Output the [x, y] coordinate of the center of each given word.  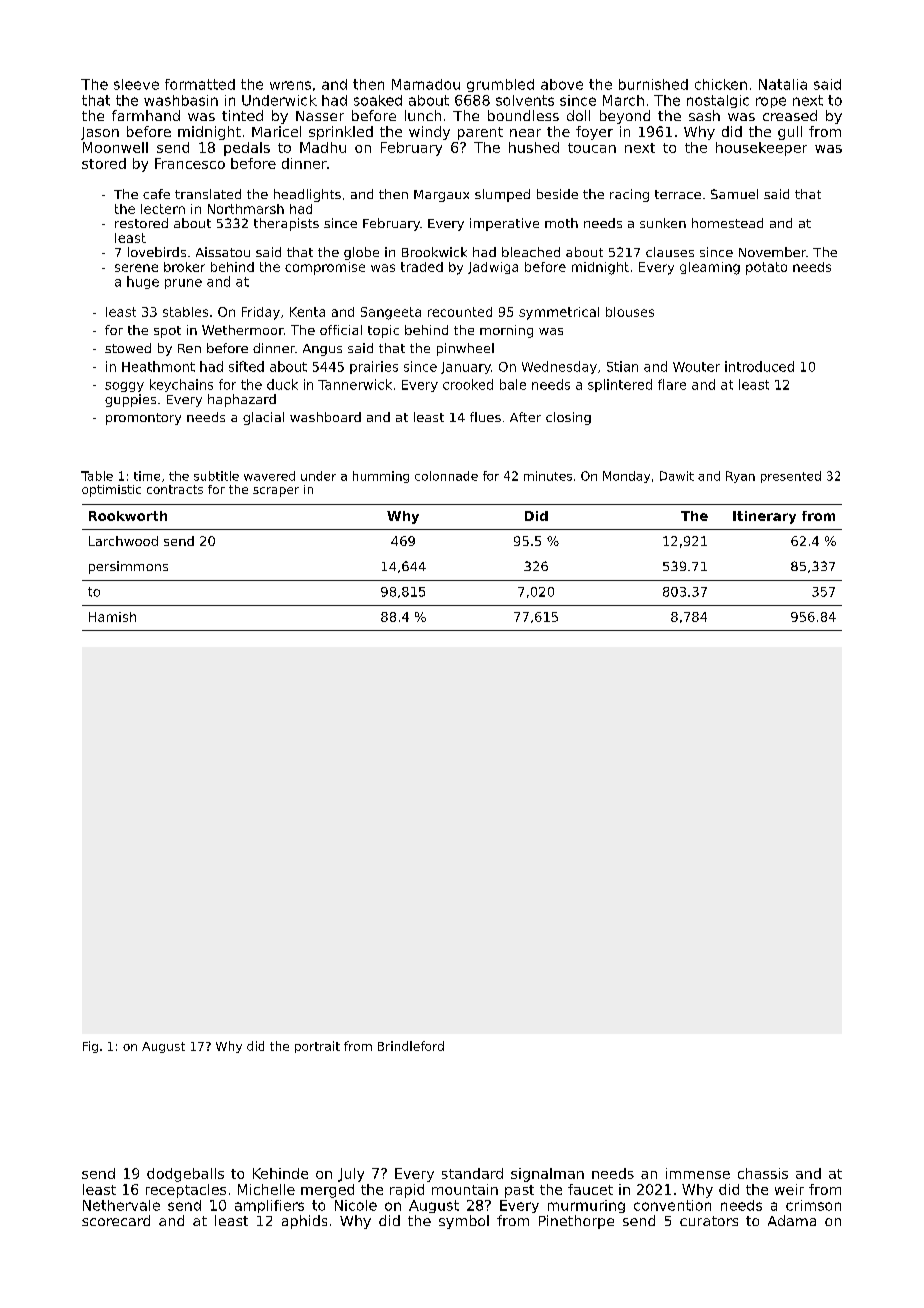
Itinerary [764, 517]
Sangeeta [391, 313]
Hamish [112, 617]
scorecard [116, 1220]
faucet [590, 1189]
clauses [670, 252]
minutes [548, 476]
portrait [317, 1047]
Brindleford [411, 1046]
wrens [290, 85]
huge [143, 282]
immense [698, 1173]
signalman [547, 1175]
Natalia [783, 84]
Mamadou [426, 84]
